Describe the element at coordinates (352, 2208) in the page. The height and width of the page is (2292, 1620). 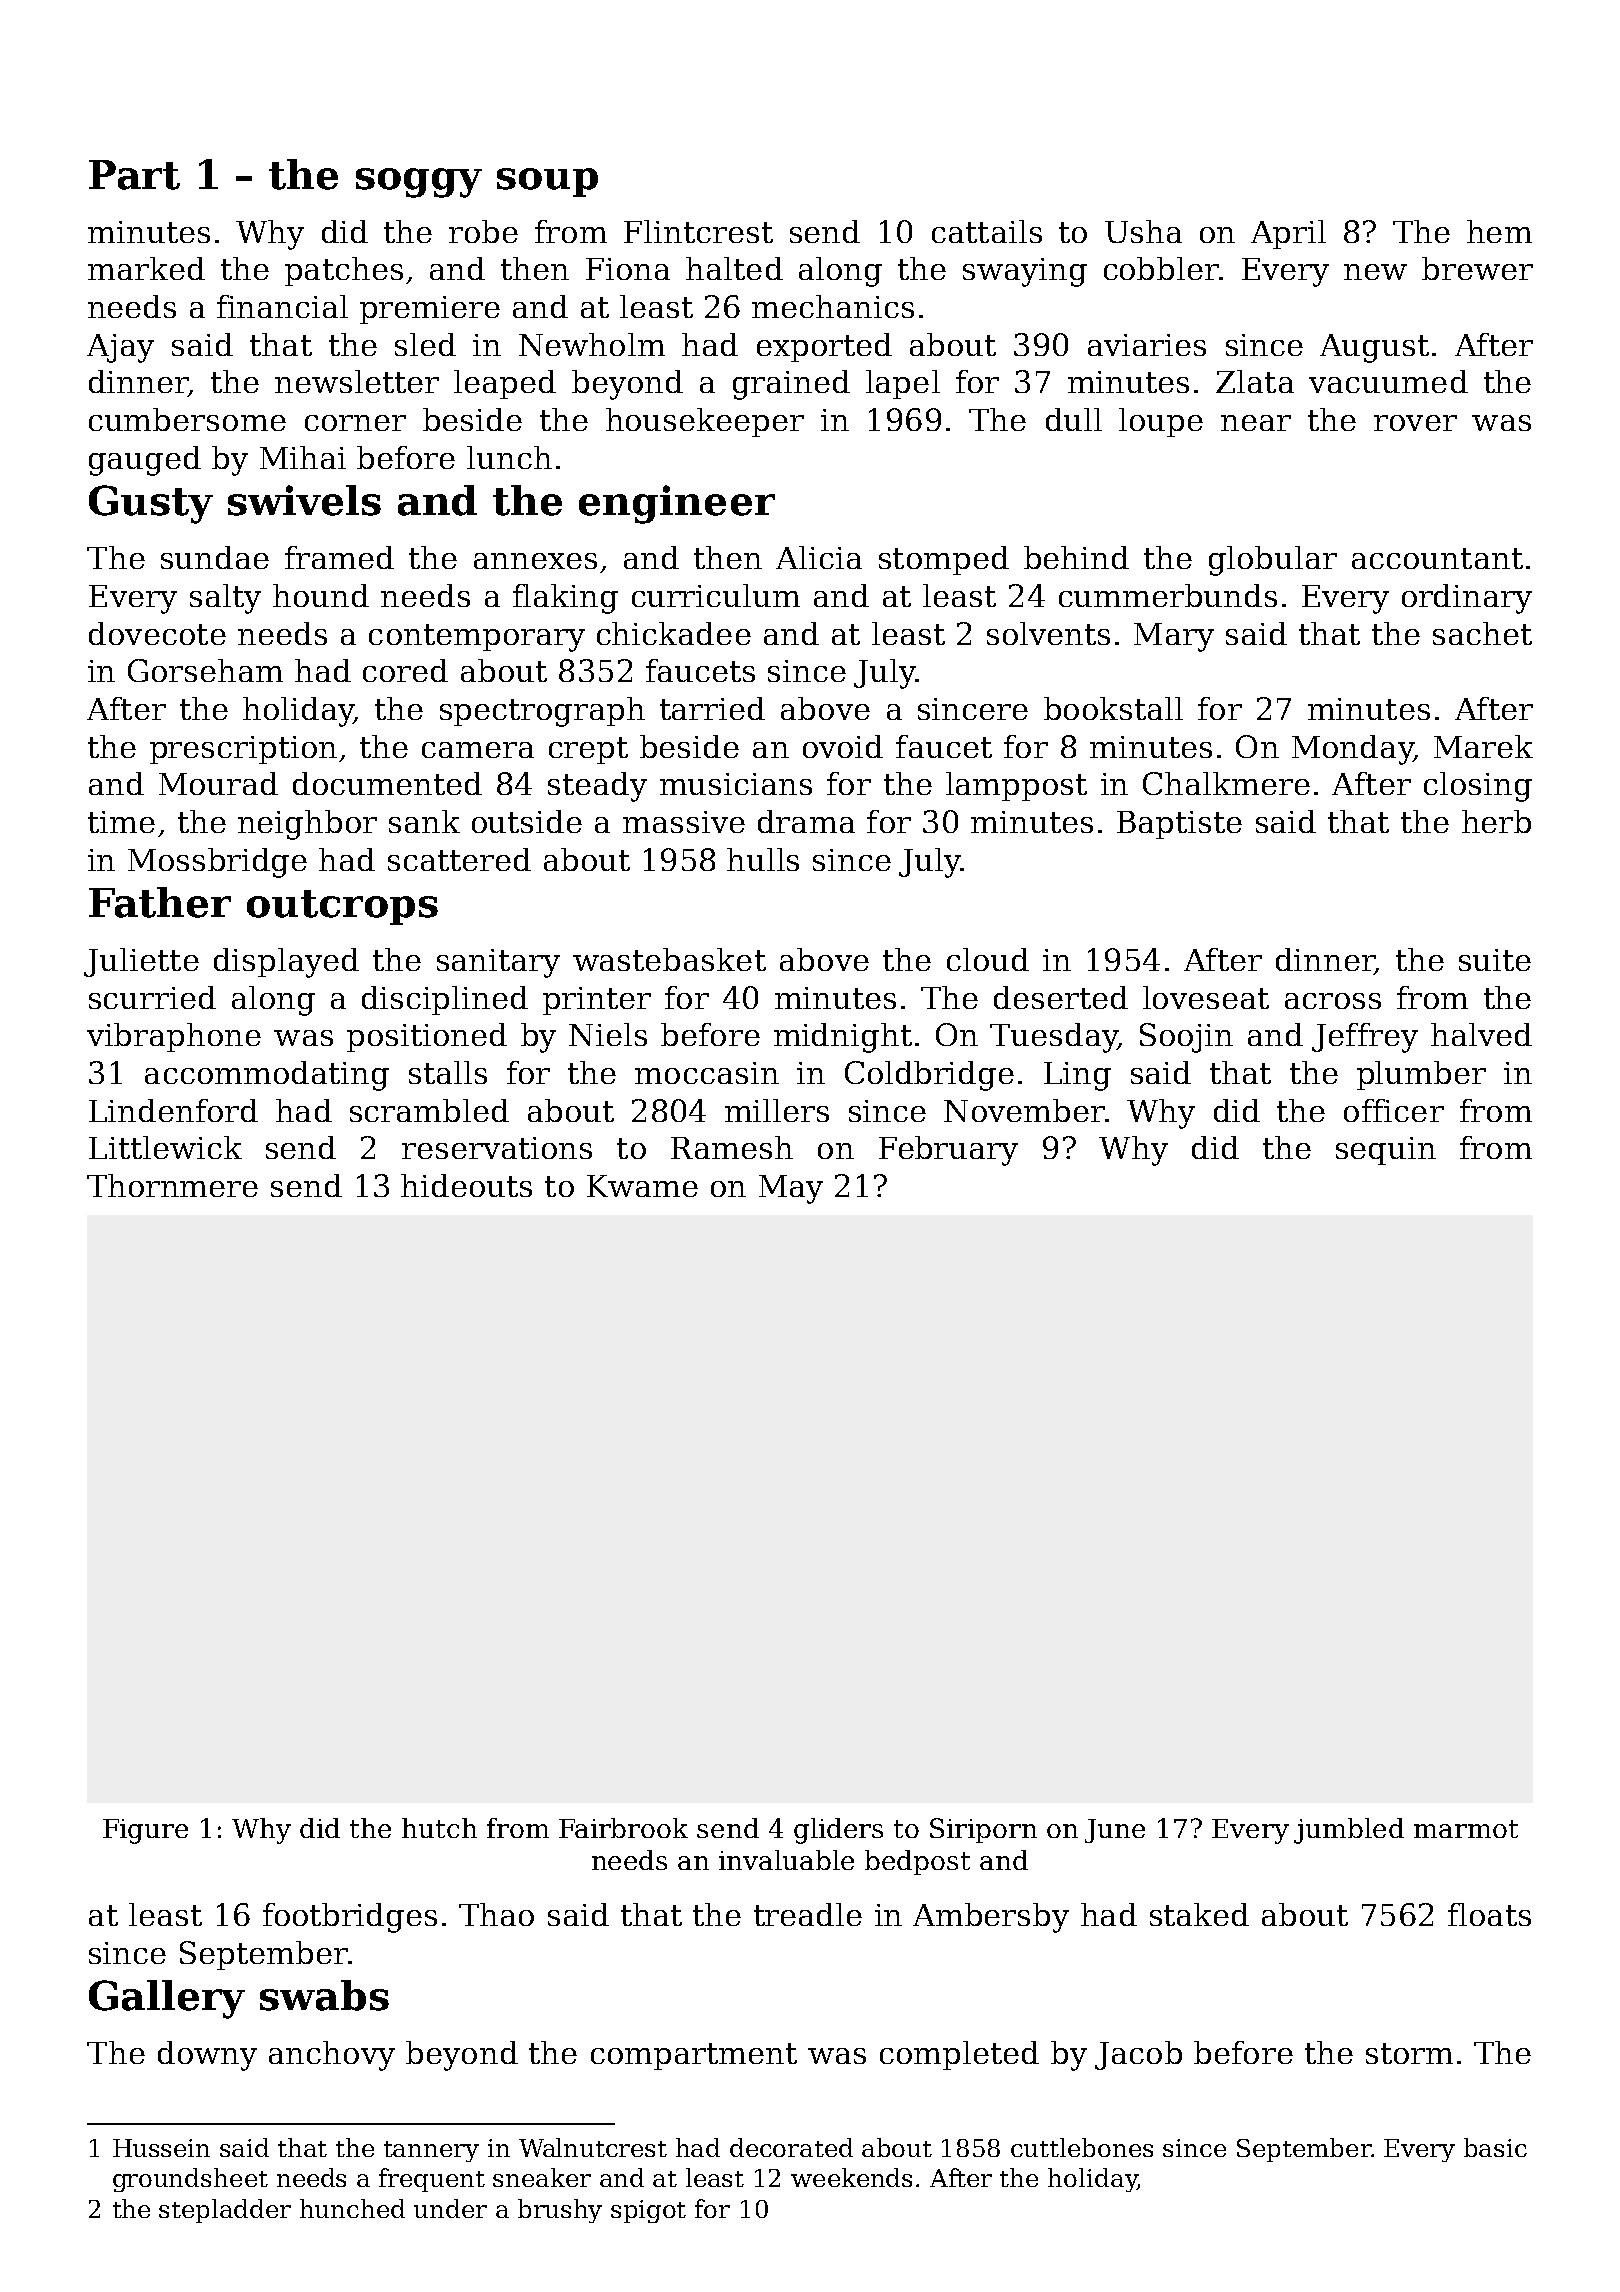
I see `hunched` at that location.
